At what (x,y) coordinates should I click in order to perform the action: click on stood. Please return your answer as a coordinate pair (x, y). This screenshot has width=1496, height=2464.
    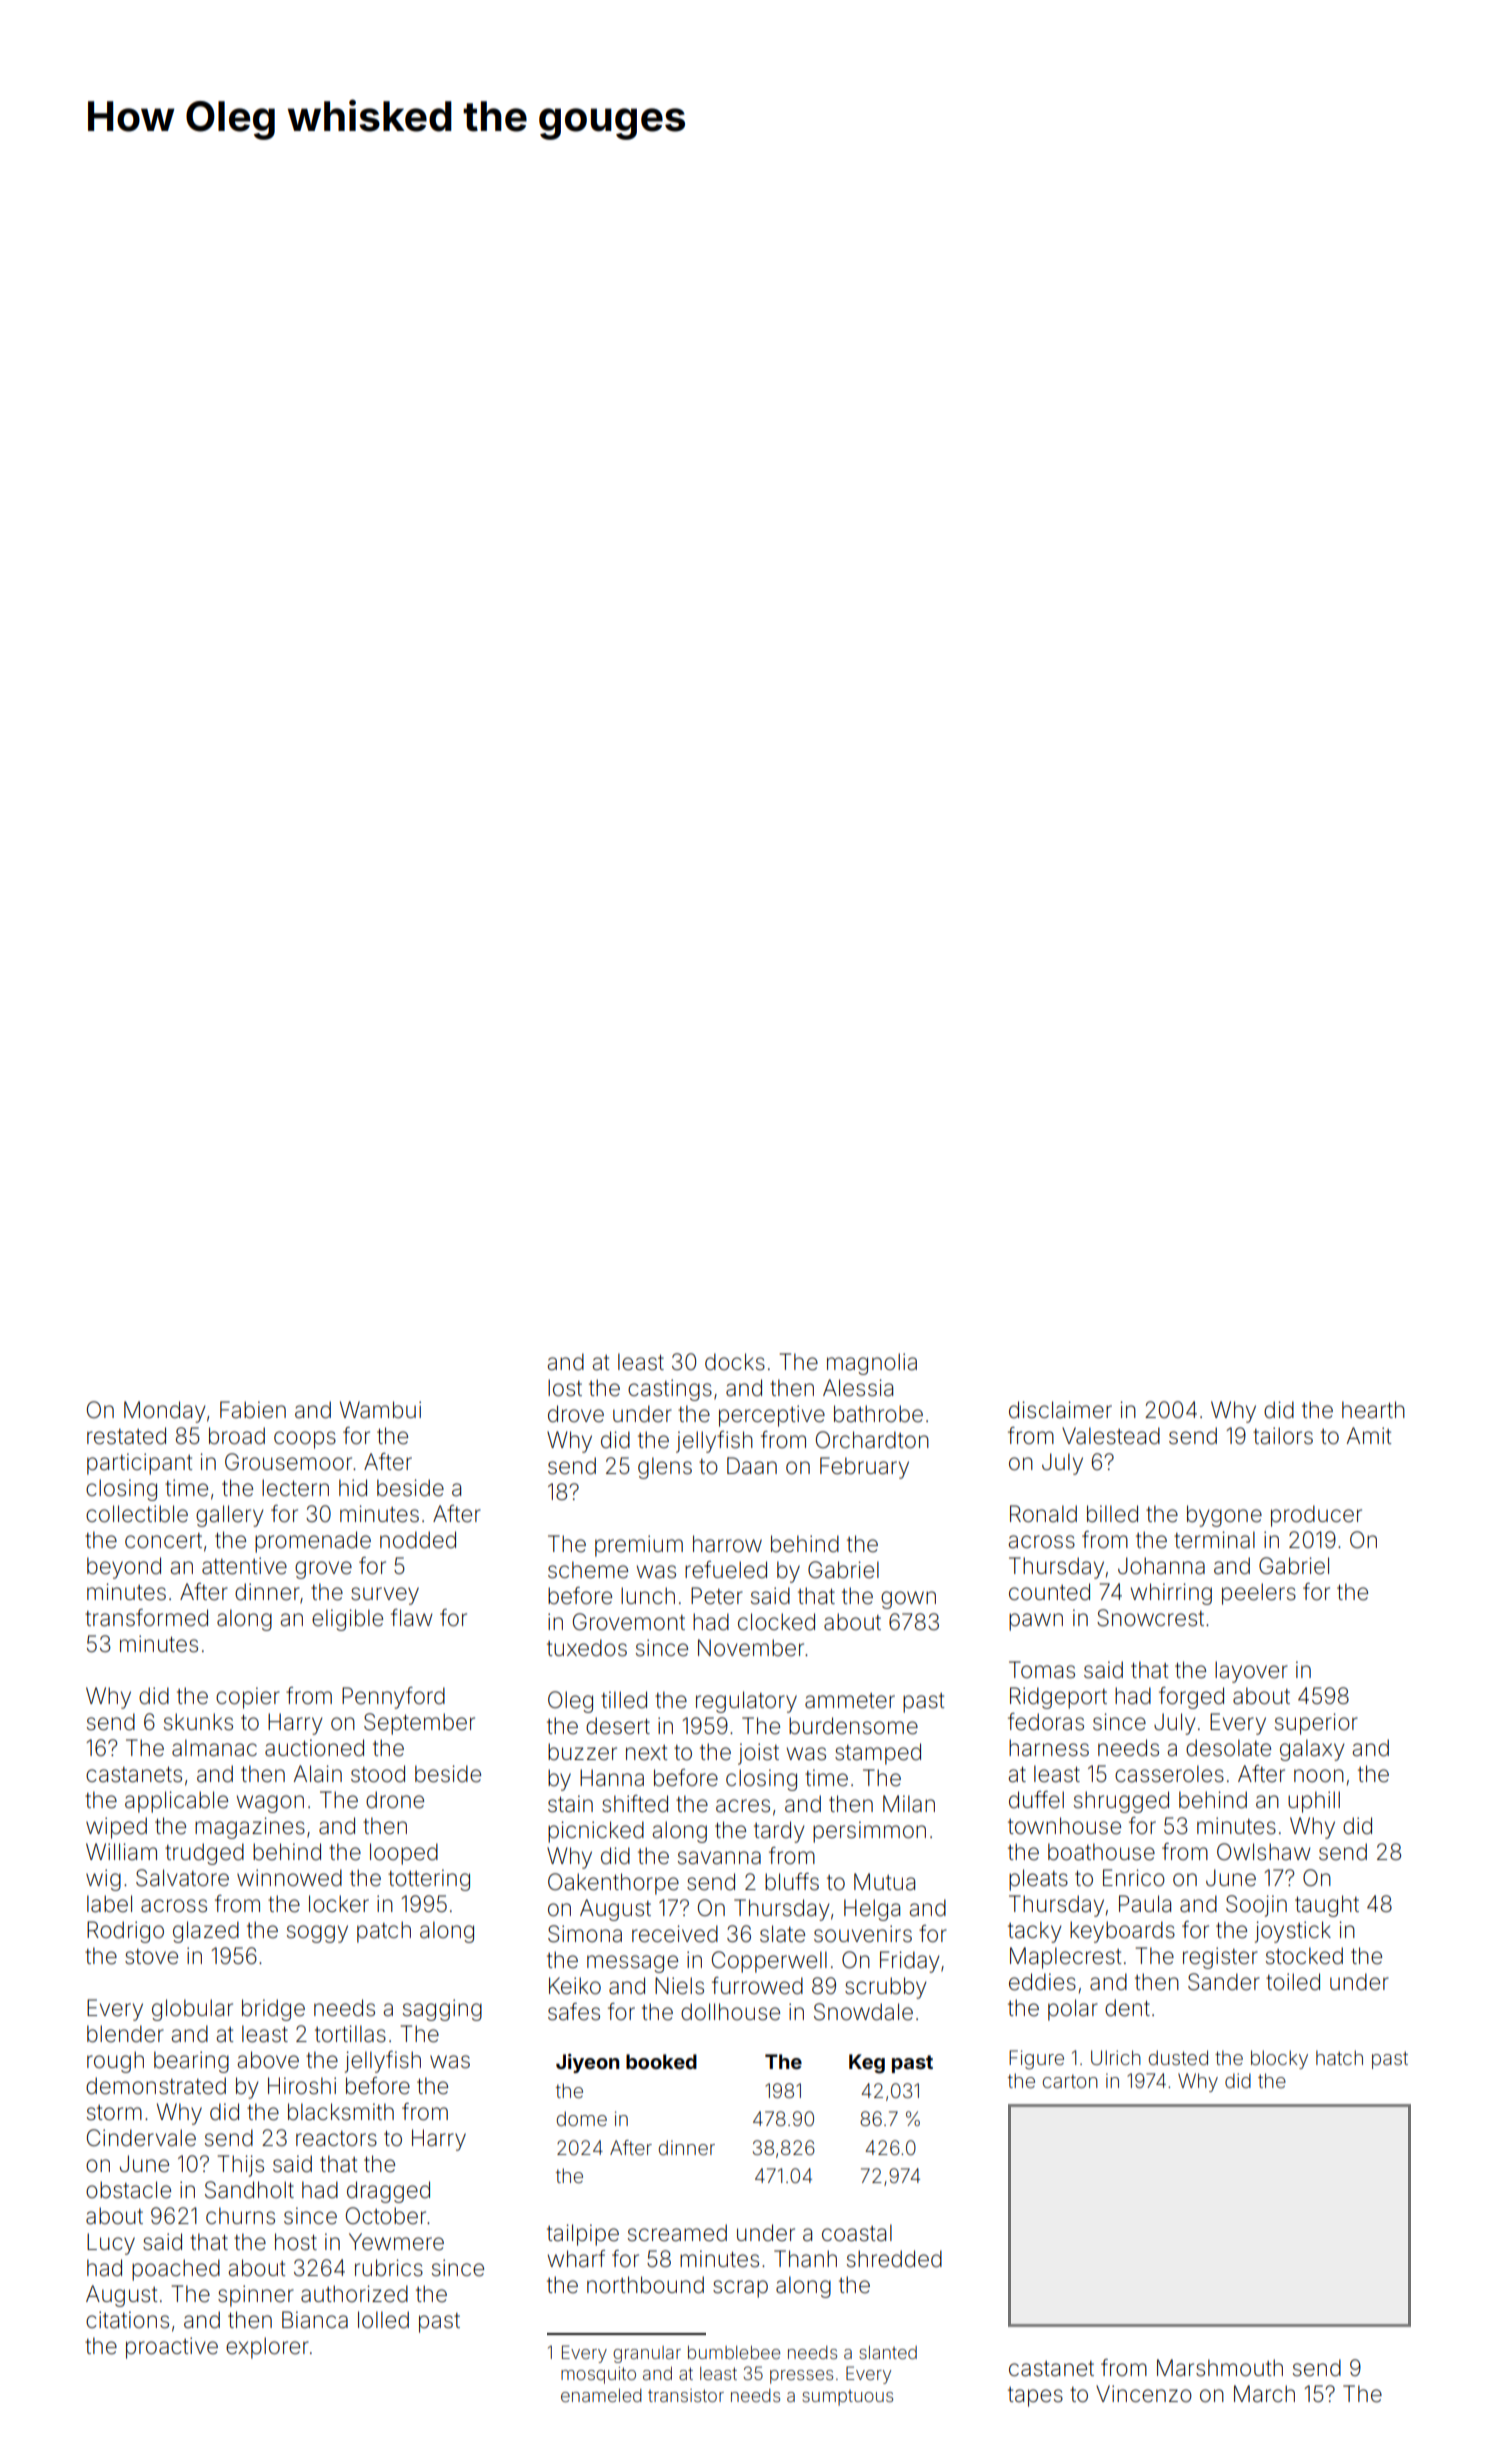
    Looking at the image, I should click on (378, 1774).
